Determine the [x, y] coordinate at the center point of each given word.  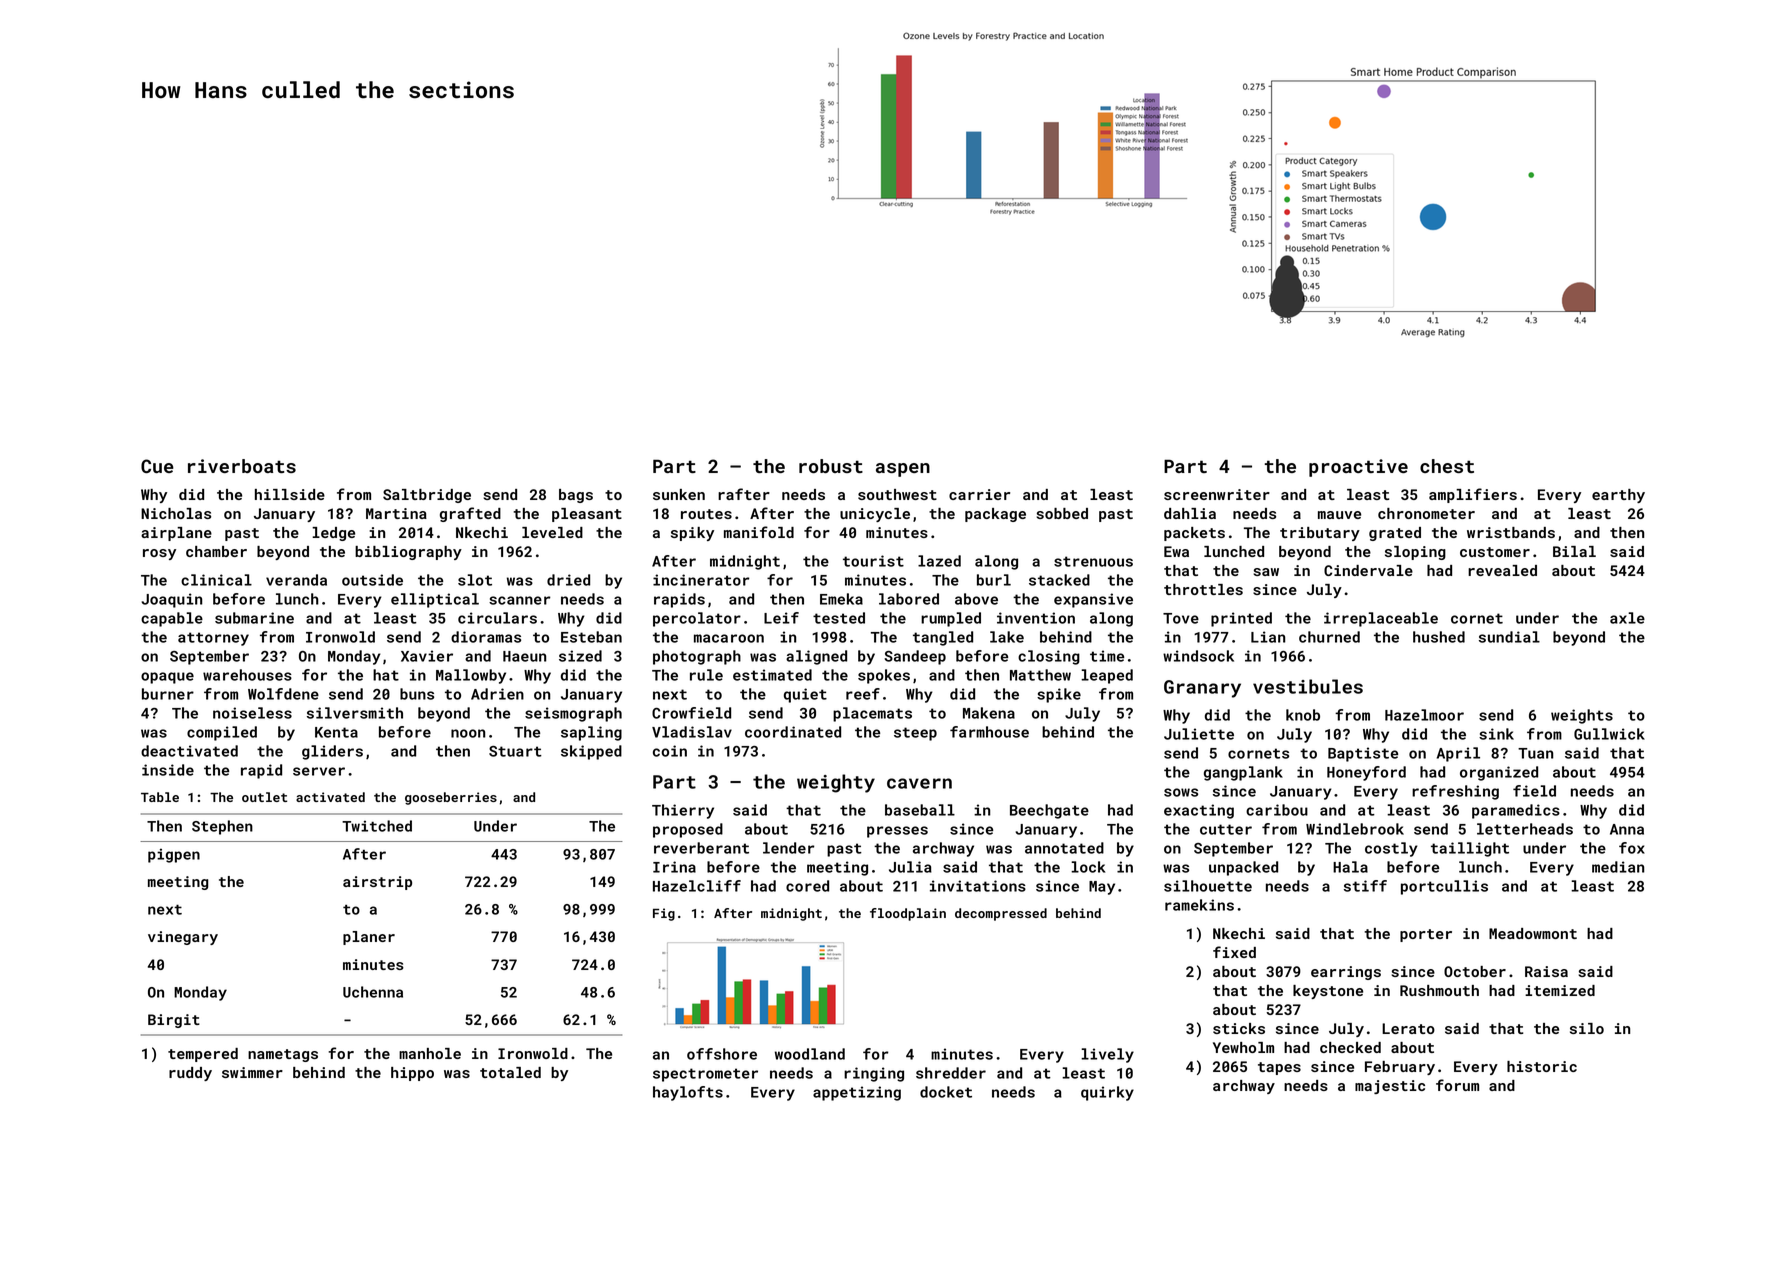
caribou [1277, 810]
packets [1194, 534]
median [1618, 867]
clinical [216, 580]
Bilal [1574, 551]
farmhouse [989, 732]
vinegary [183, 938]
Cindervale [1368, 570]
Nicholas [176, 513]
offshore [722, 1054]
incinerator [701, 580]
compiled [222, 733]
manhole [430, 1053]
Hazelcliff [697, 886]
